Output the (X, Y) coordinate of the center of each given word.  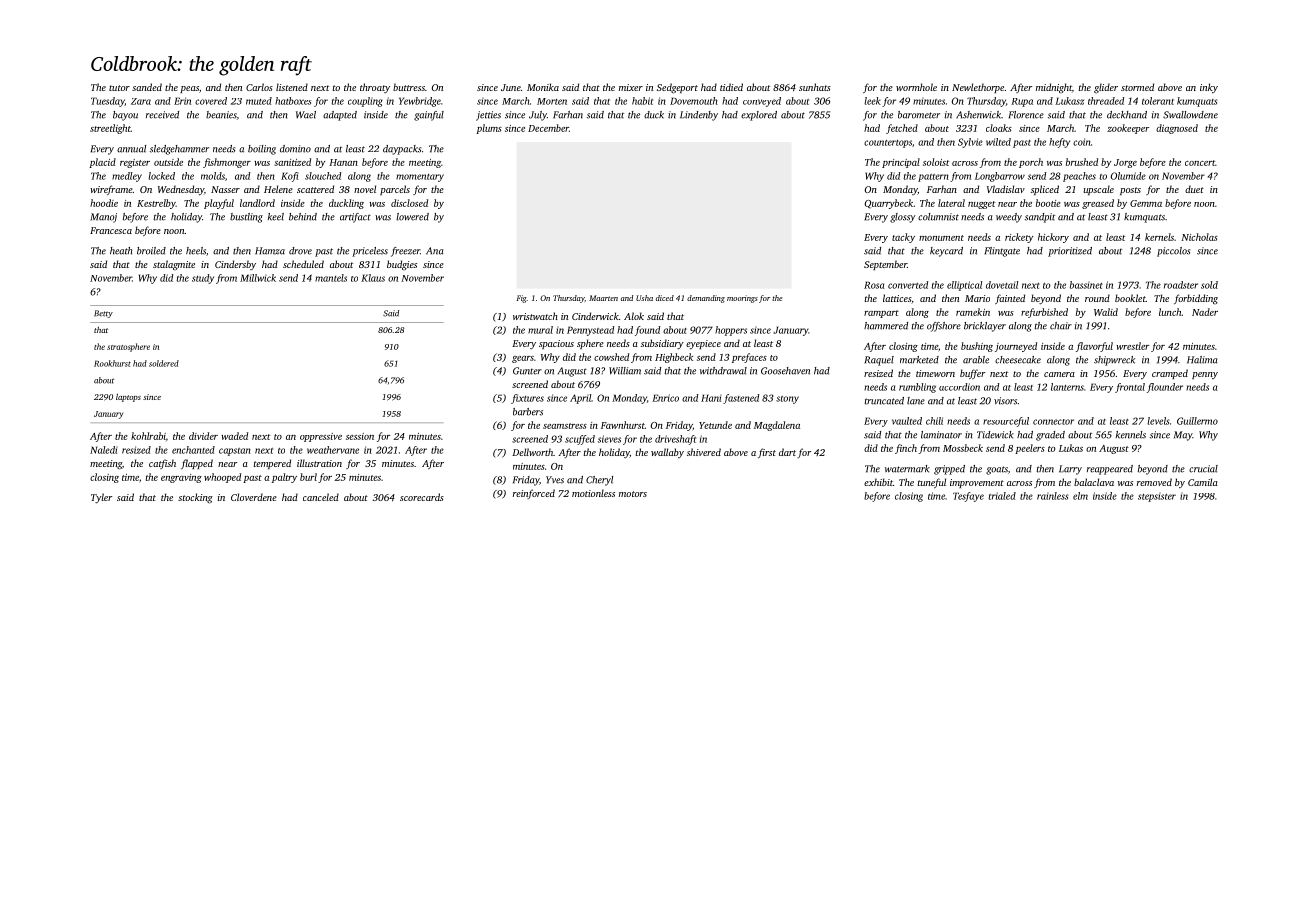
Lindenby (699, 116)
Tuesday (108, 102)
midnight (1054, 88)
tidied (731, 87)
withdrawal (723, 371)
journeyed (1016, 347)
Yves (555, 480)
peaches (1079, 177)
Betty (103, 314)
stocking (195, 498)
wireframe (111, 190)
